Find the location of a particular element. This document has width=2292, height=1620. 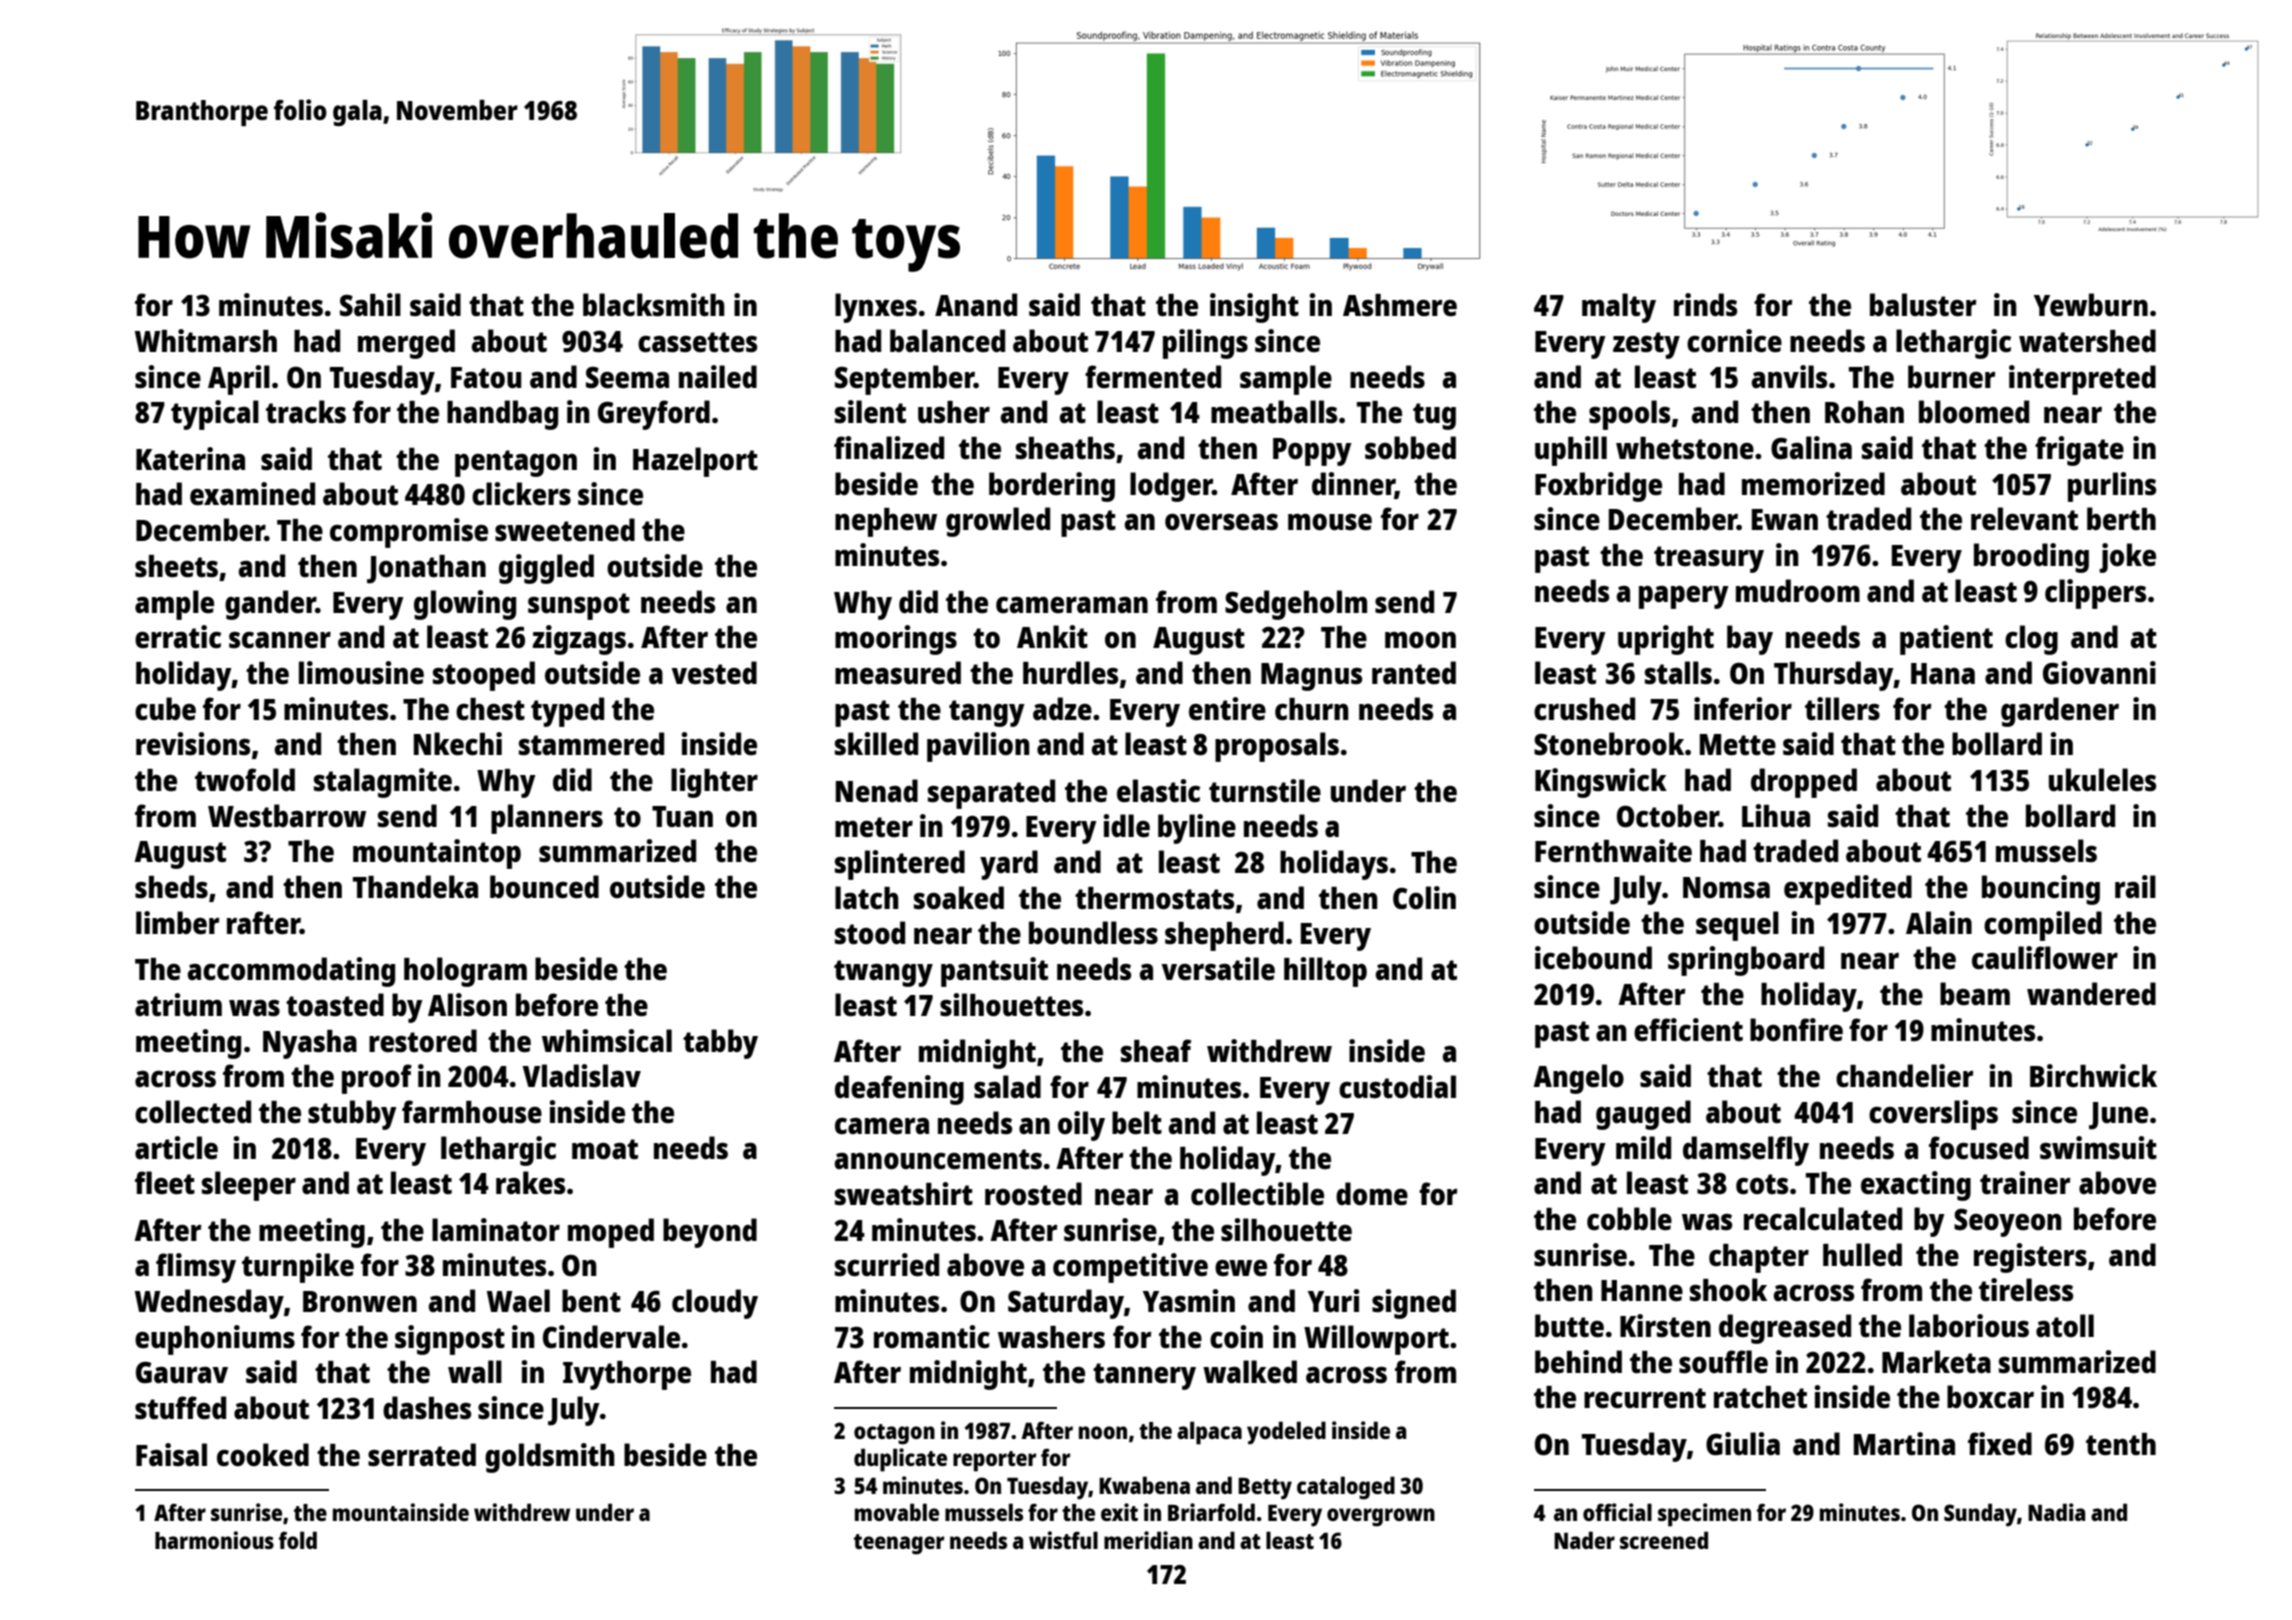

Ankit is located at coordinates (1052, 636).
